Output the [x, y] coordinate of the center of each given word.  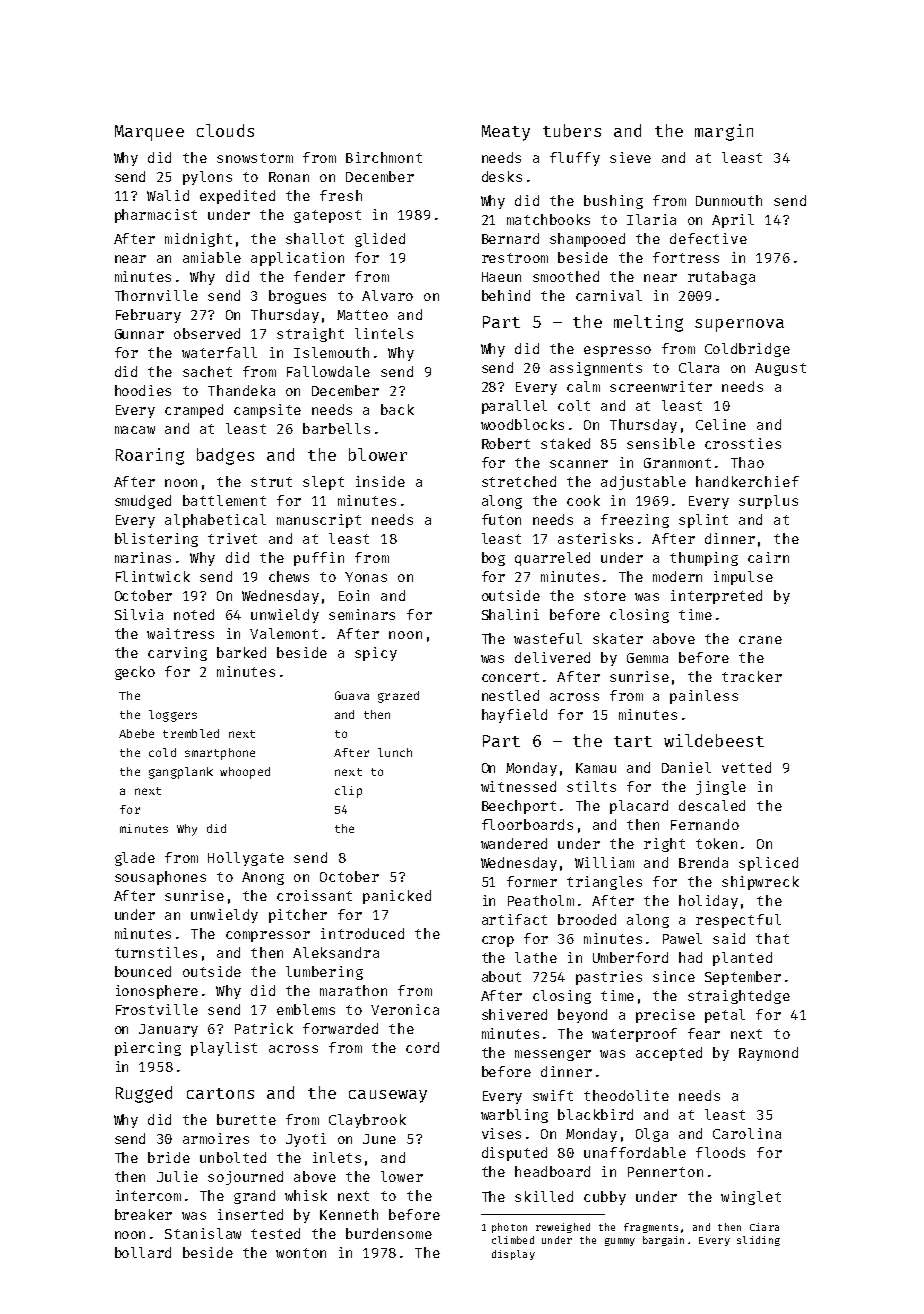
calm [583, 386]
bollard [143, 1252]
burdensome [389, 1233]
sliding [758, 1241]
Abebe [136, 733]
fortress [686, 257]
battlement [224, 500]
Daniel [686, 767]
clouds [225, 130]
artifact [514, 919]
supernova [739, 325]
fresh [341, 195]
